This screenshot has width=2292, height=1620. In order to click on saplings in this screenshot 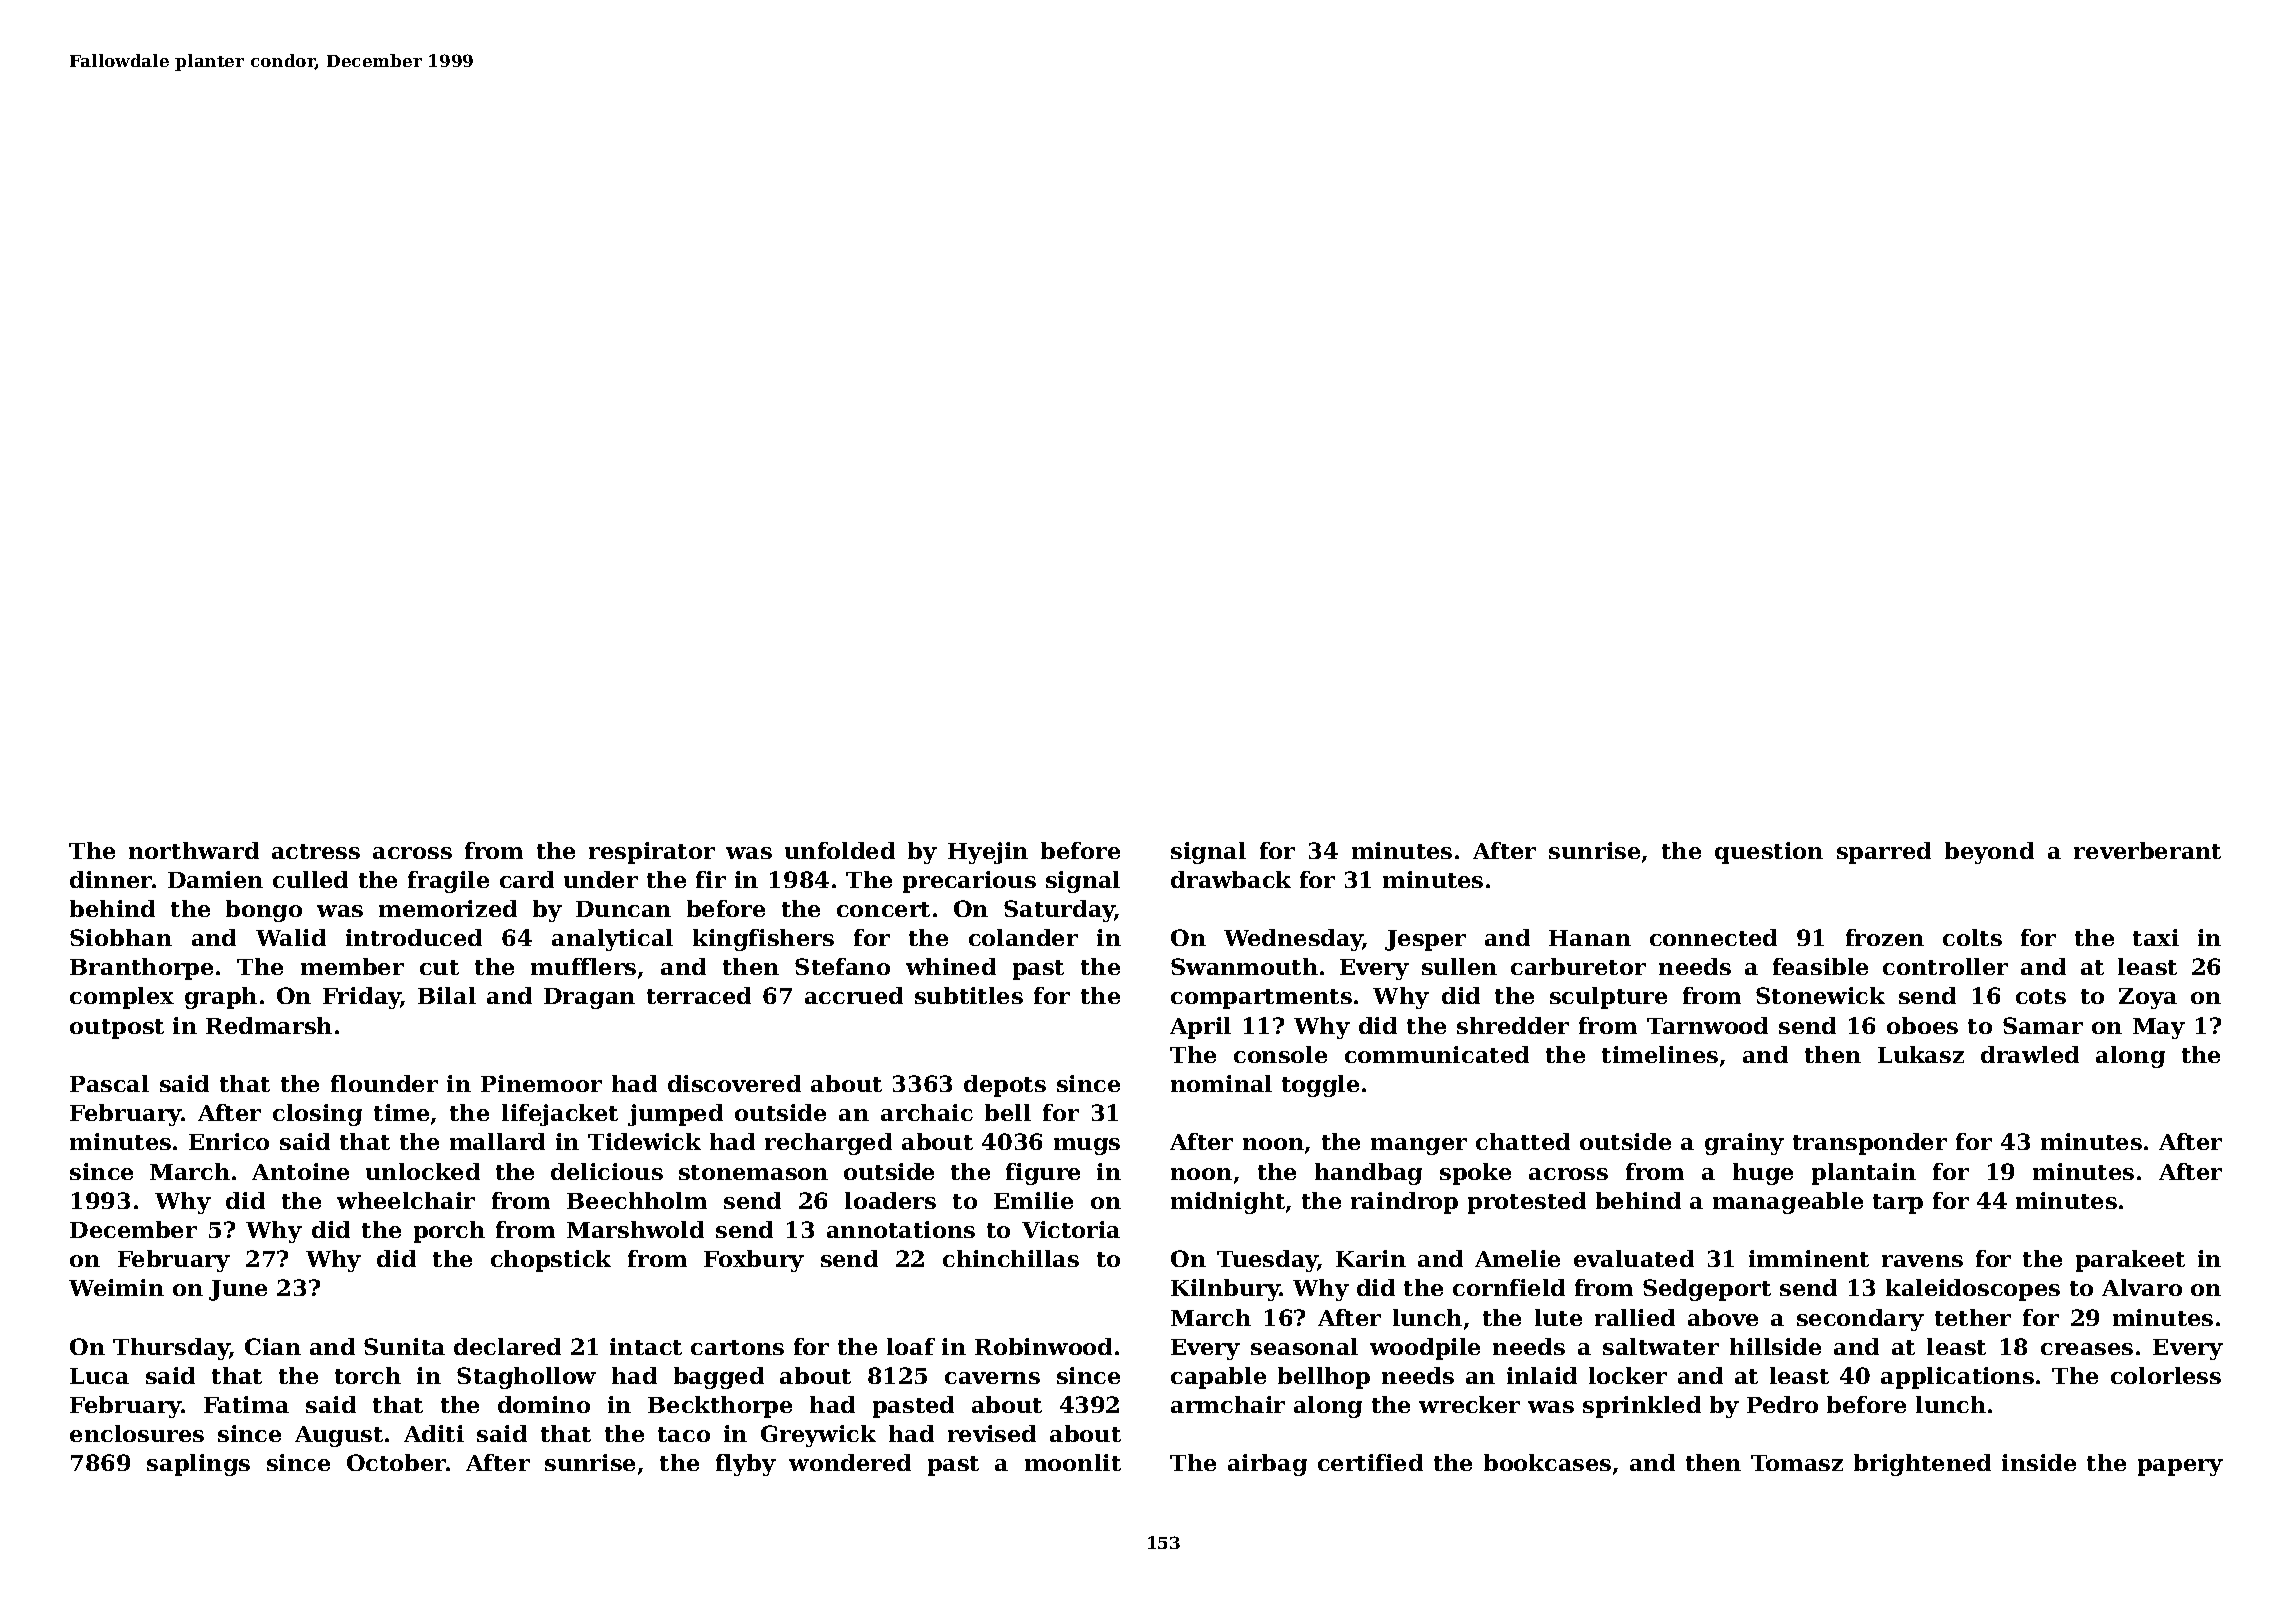, I will do `click(198, 1465)`.
